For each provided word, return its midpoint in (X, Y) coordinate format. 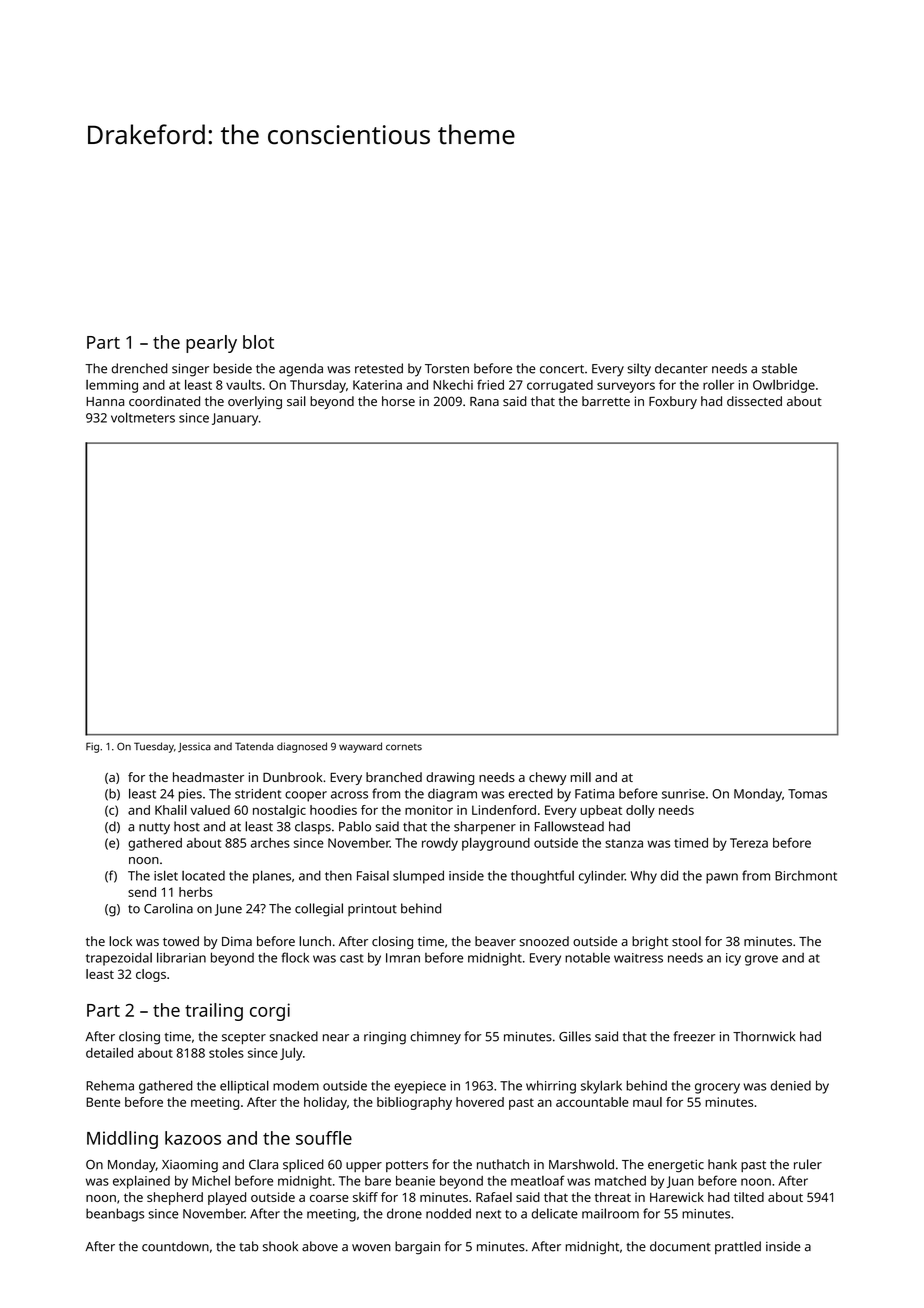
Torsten (447, 369)
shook (280, 1246)
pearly (211, 344)
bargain (417, 1248)
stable (779, 368)
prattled (738, 1247)
